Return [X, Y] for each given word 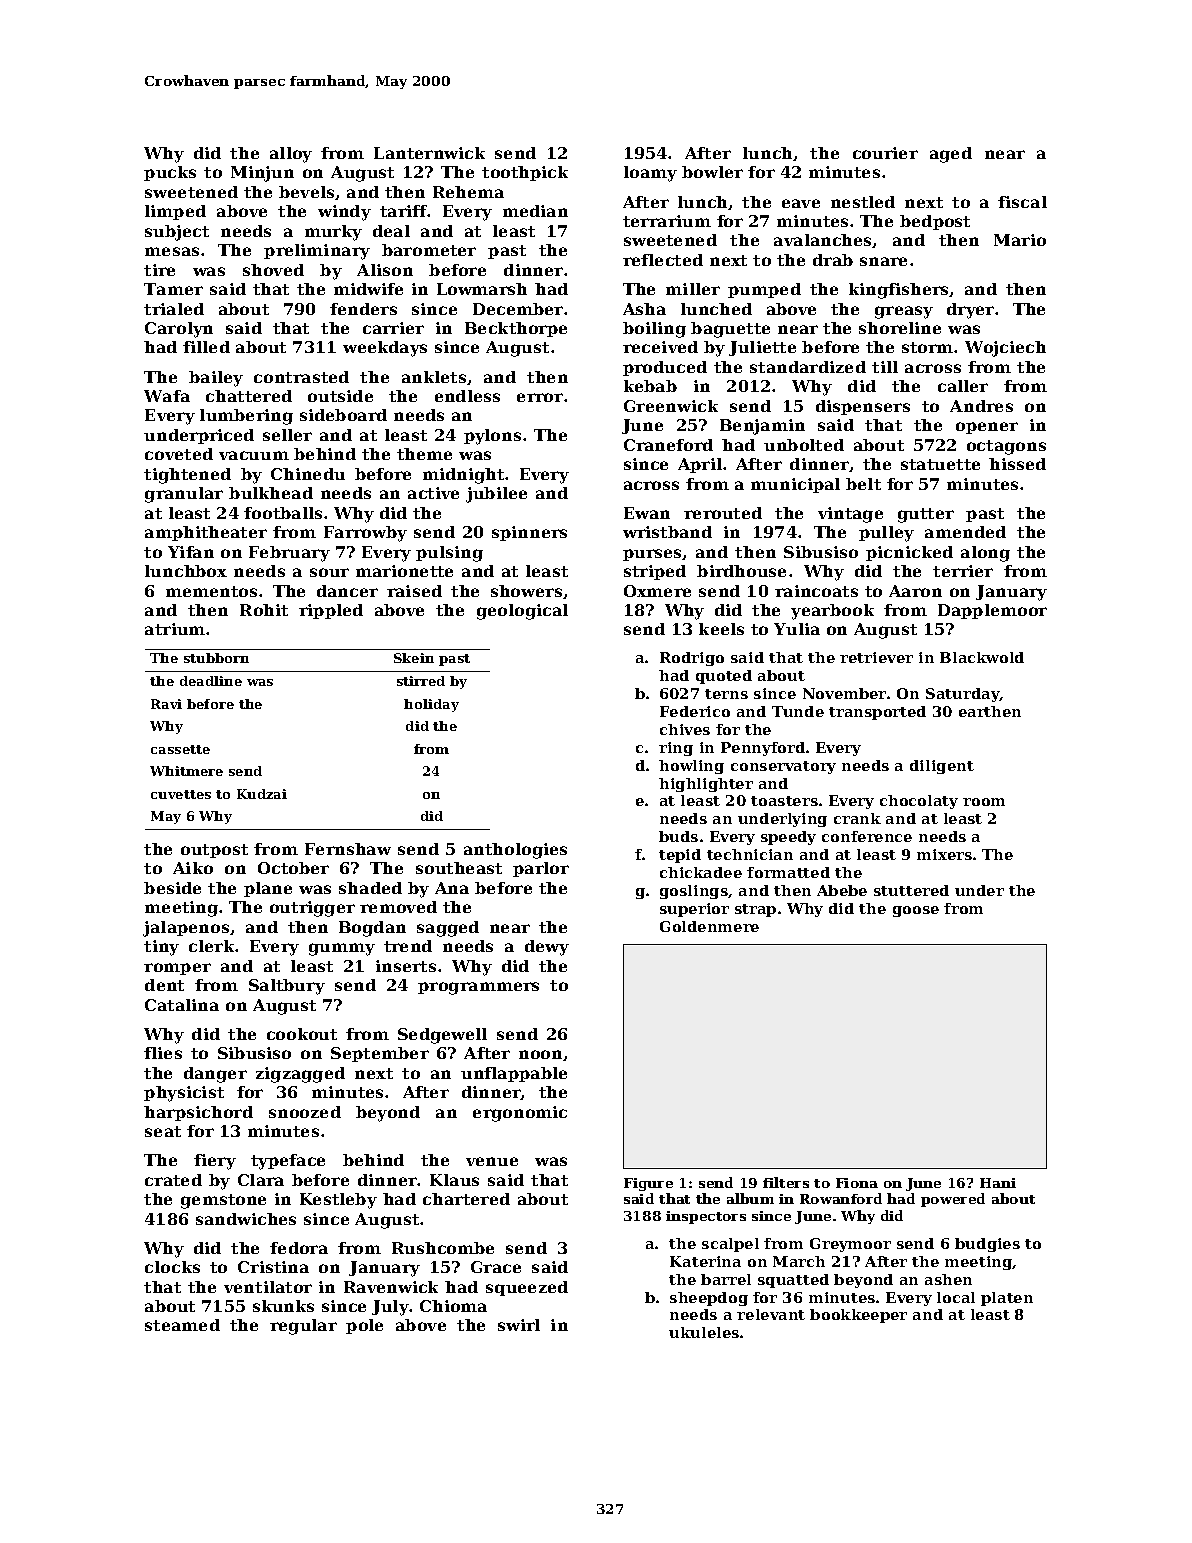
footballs [283, 513]
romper [177, 969]
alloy [291, 155]
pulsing [449, 554]
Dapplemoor [992, 611]
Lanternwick [429, 153]
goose [916, 911]
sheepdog [709, 1299]
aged [951, 155]
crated [173, 1180]
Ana [452, 888]
